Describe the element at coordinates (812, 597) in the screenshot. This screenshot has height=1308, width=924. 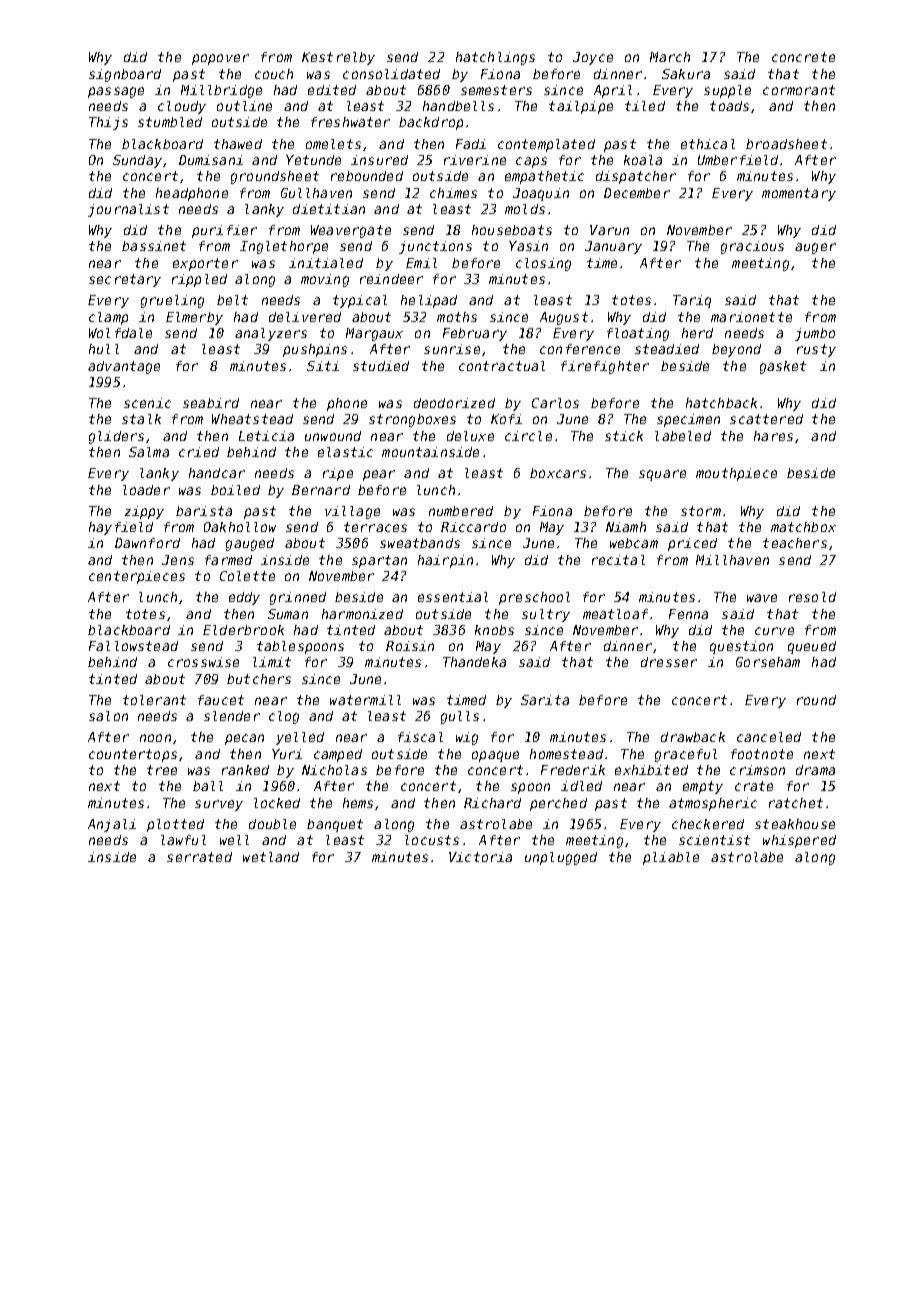
I see `resold` at that location.
